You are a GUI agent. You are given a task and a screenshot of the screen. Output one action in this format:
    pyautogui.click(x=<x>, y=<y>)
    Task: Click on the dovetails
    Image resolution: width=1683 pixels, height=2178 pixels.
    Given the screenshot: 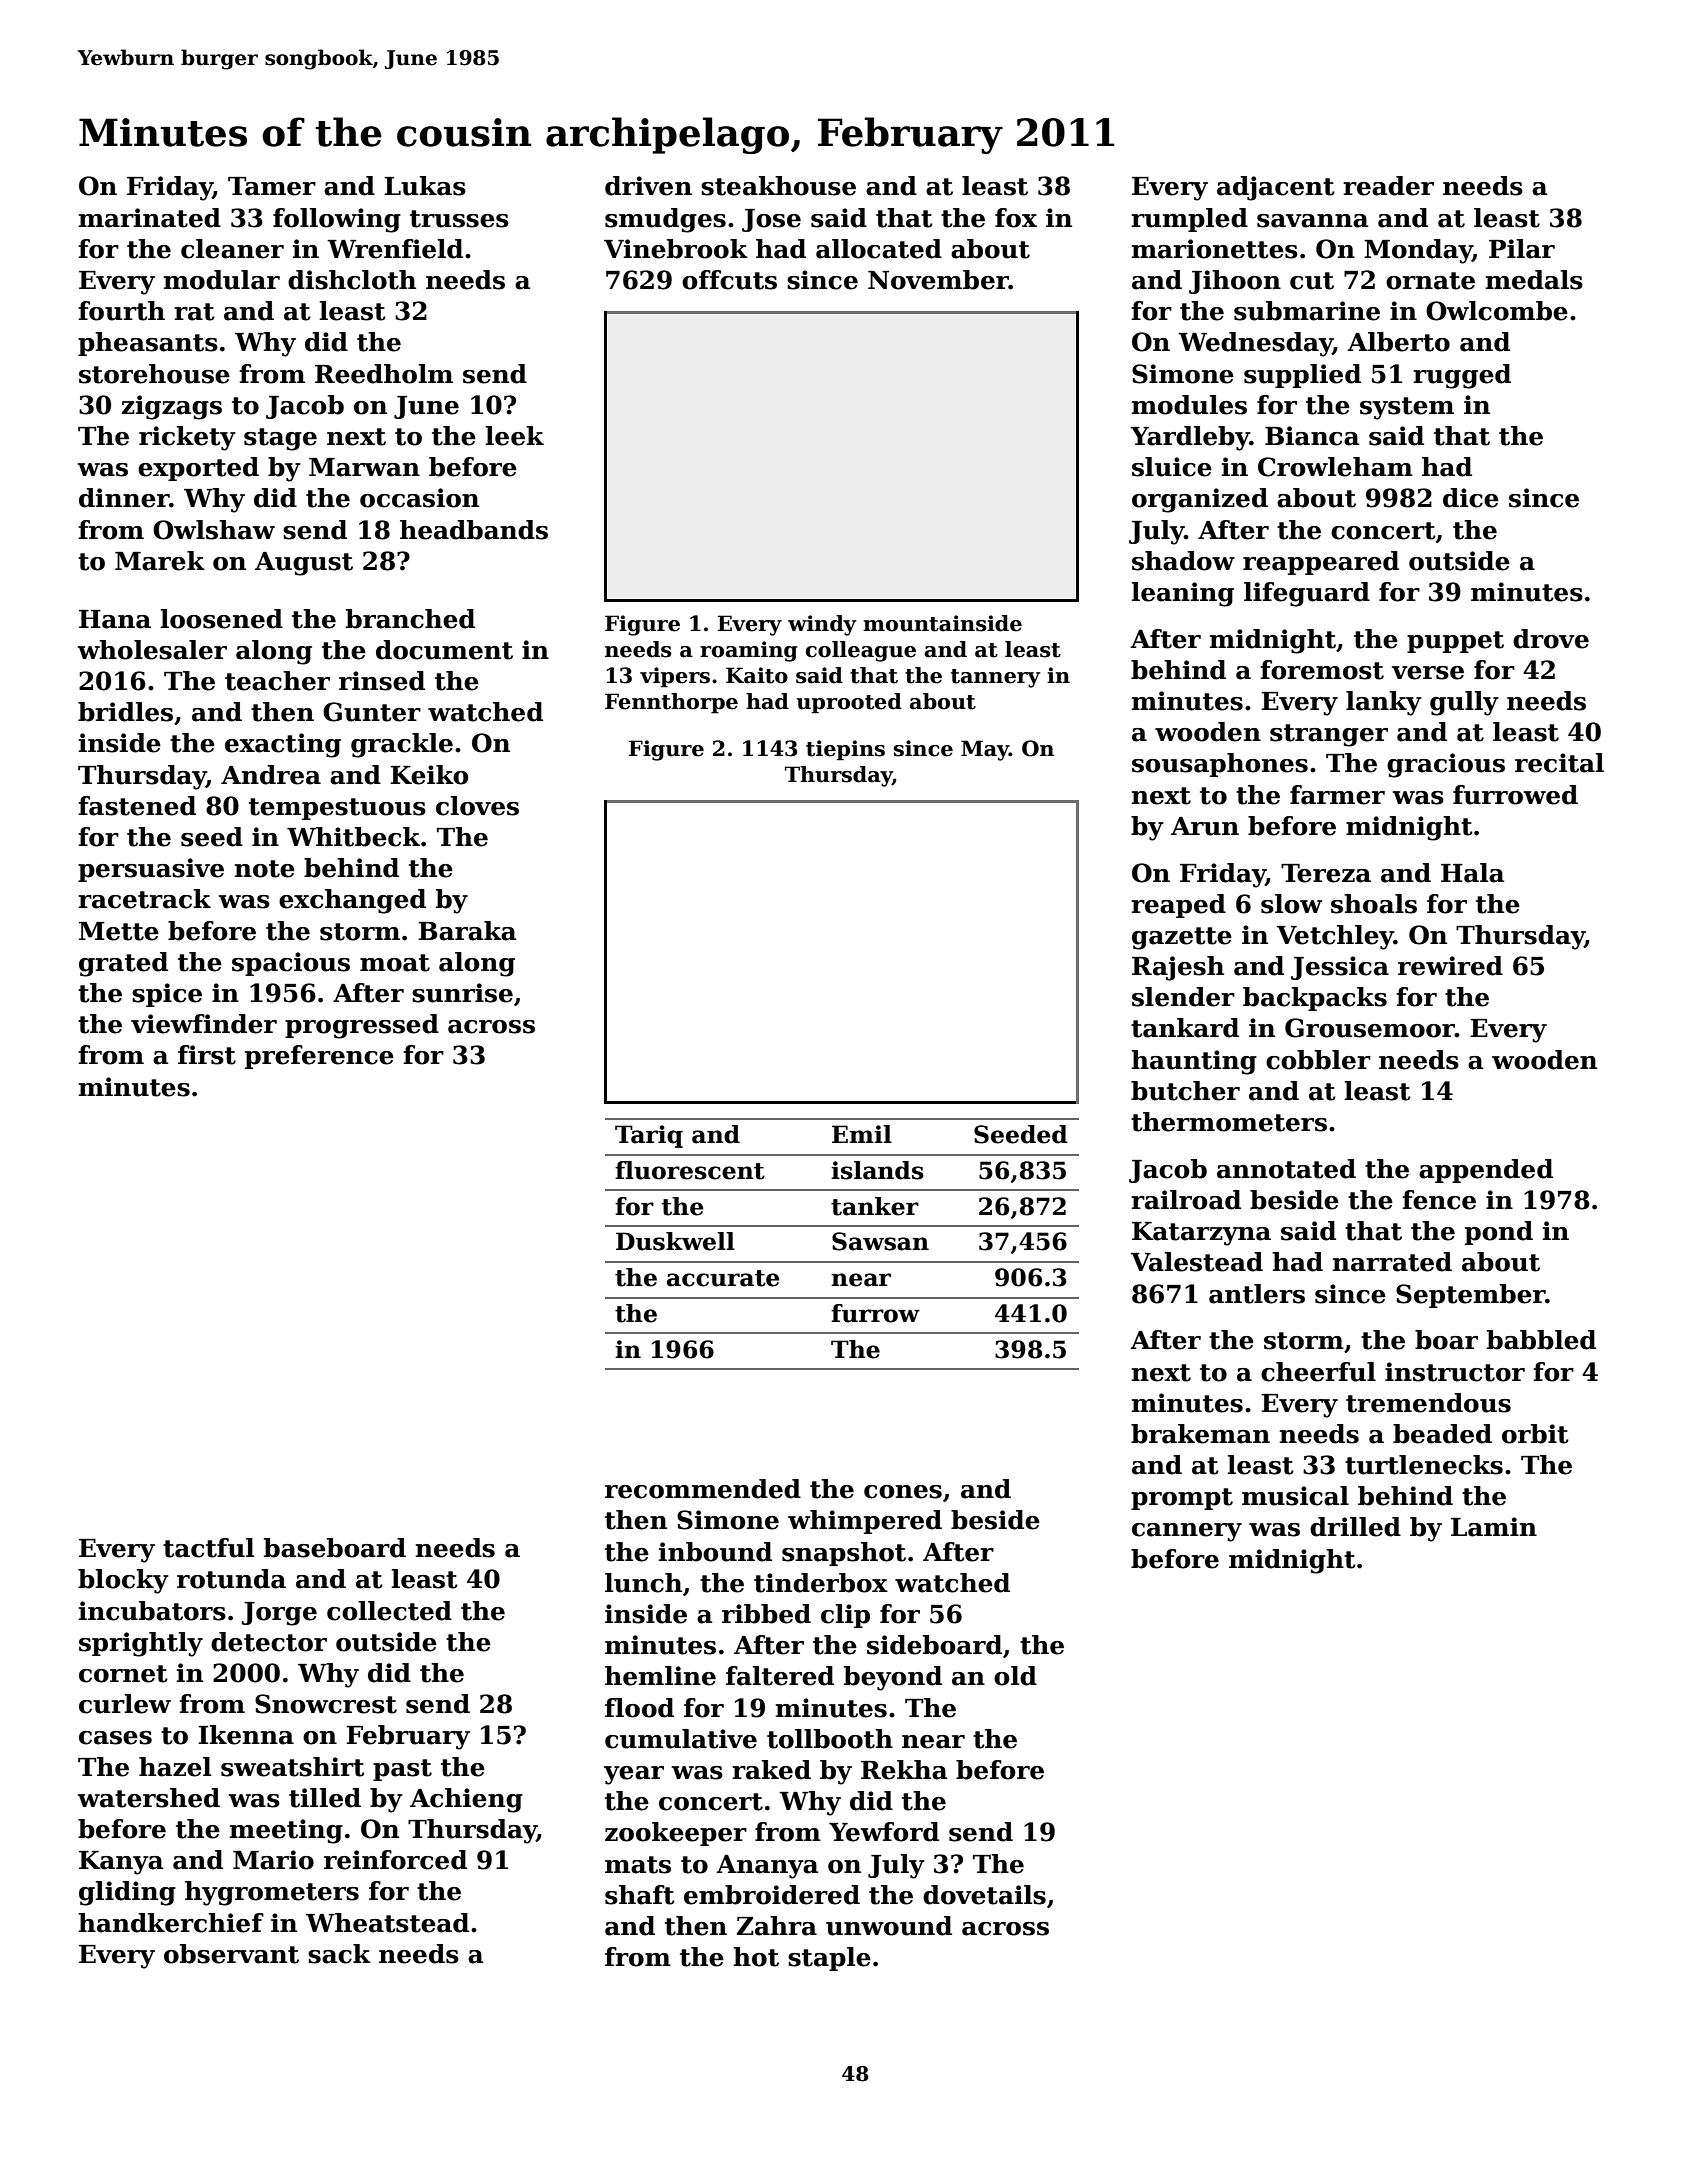 What is the action you would take?
    pyautogui.click(x=984, y=1895)
